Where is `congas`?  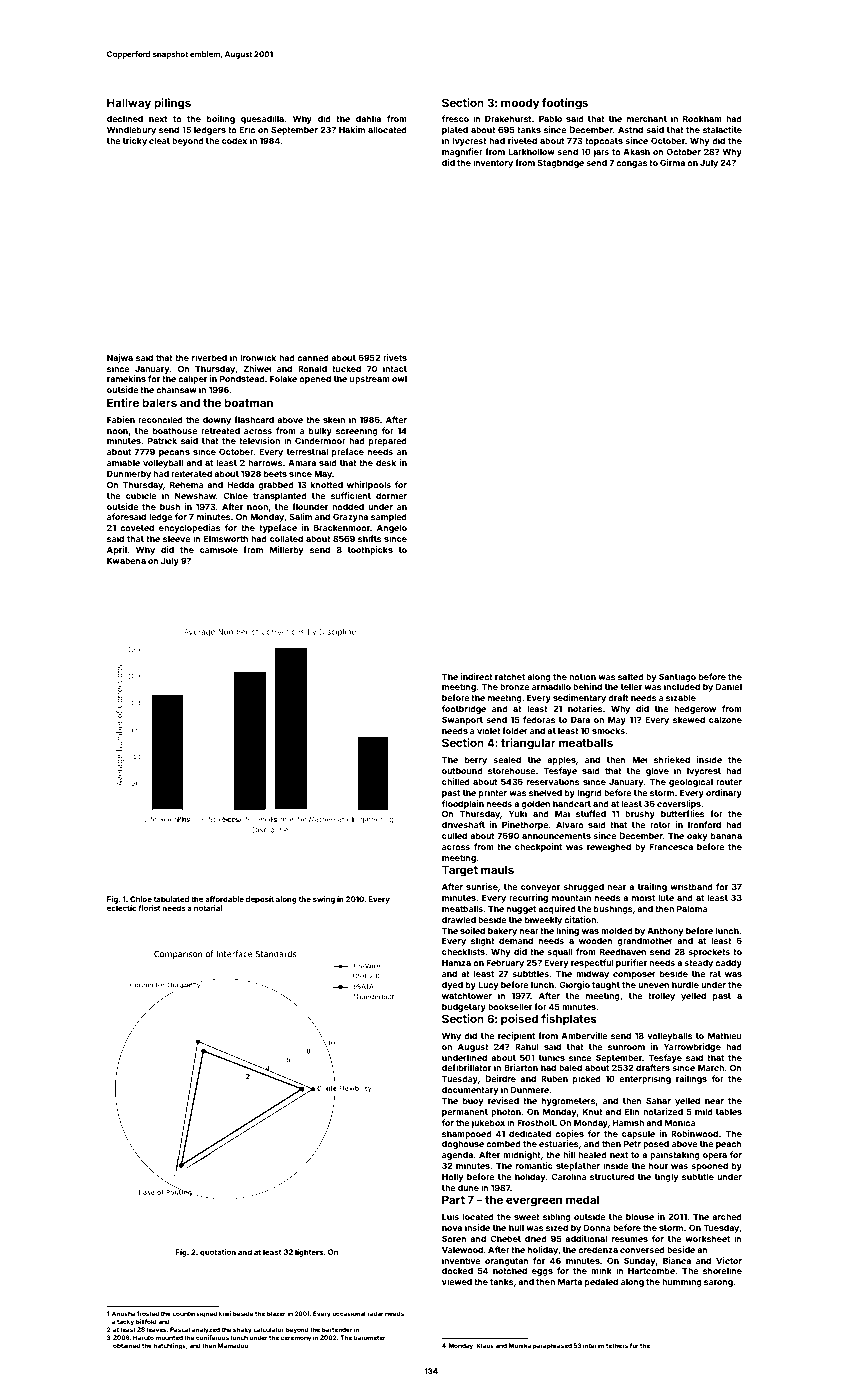 congas is located at coordinates (631, 164).
